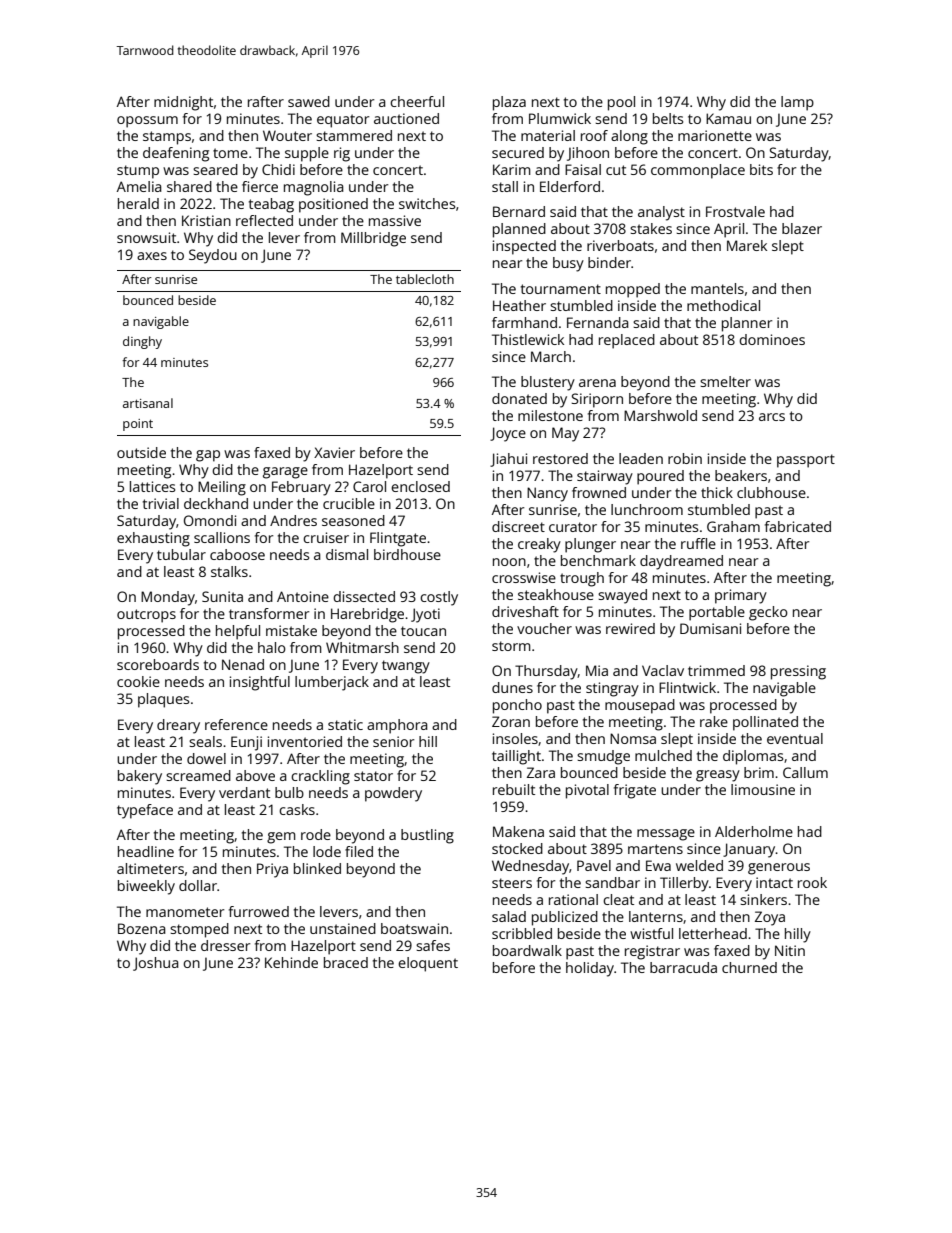 The height and width of the document is (1233, 952). Describe the element at coordinates (622, 596) in the document. I see `swayed` at that location.
